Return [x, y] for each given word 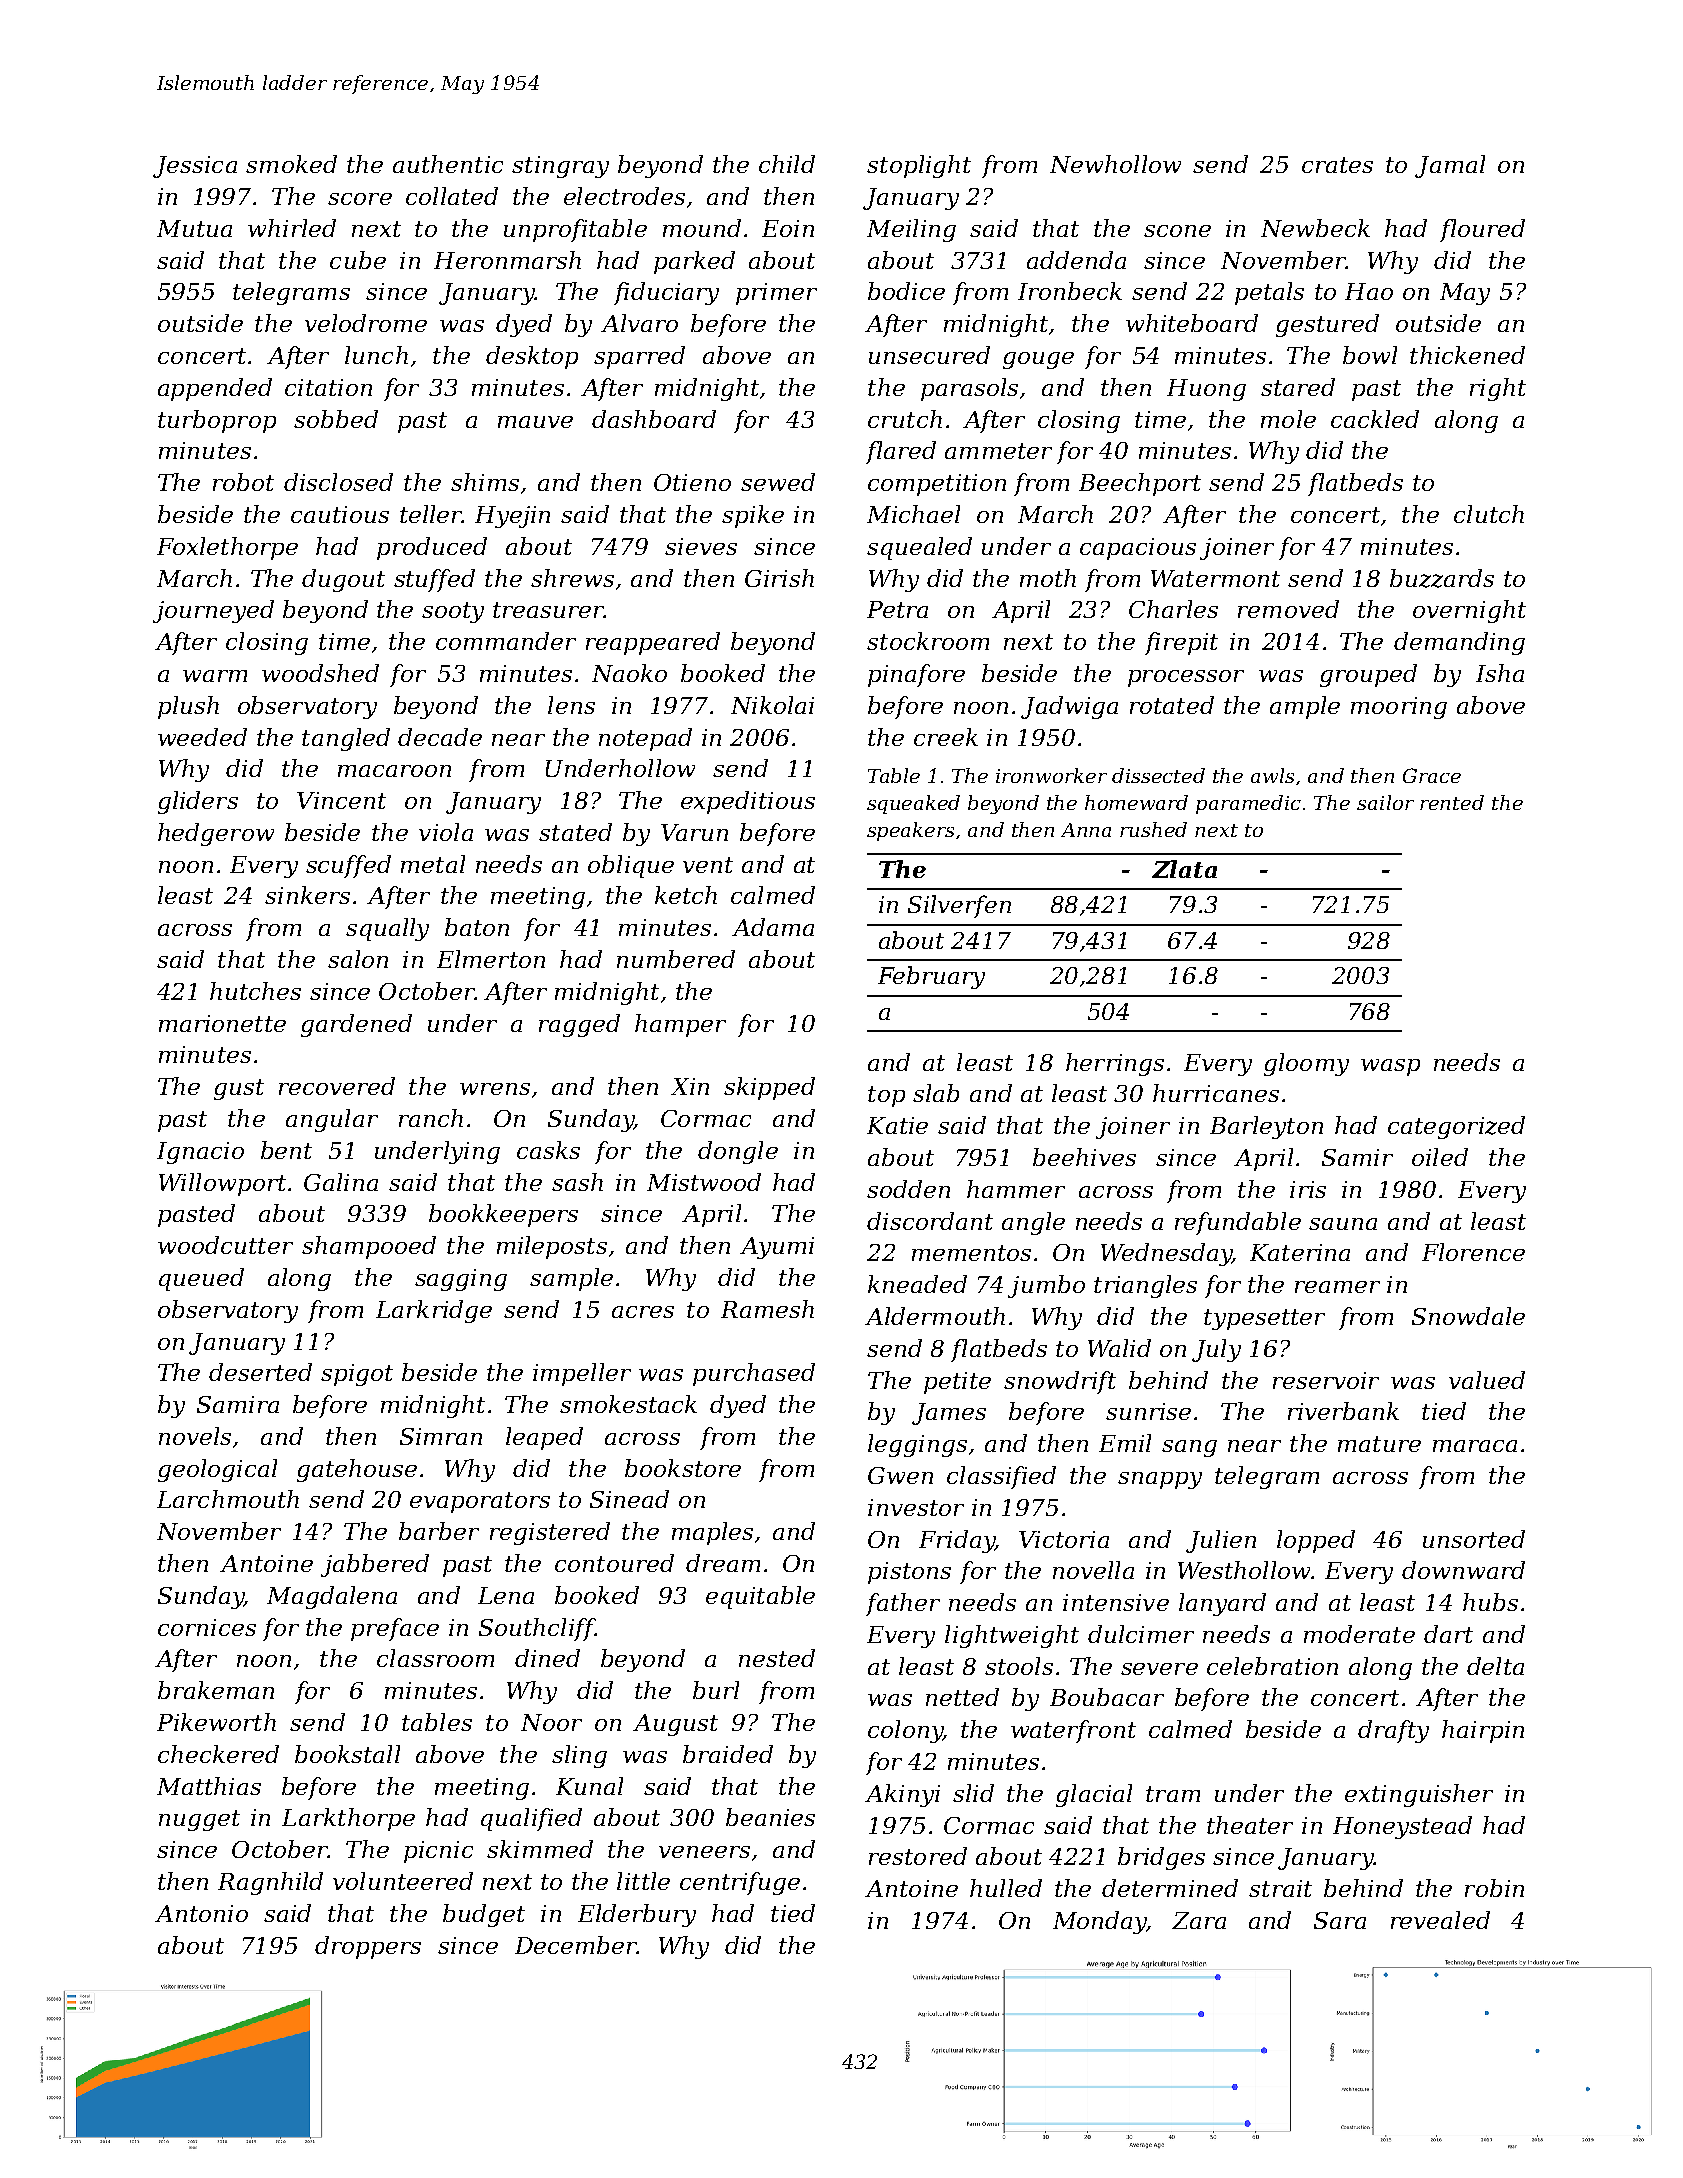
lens [571, 705]
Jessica [195, 167]
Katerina [1300, 1252]
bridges [1161, 1858]
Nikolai [772, 705]
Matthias [209, 1786]
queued [201, 1279]
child [787, 164]
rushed [1153, 829]
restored [918, 1856]
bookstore [683, 1468]
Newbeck [1315, 228]
